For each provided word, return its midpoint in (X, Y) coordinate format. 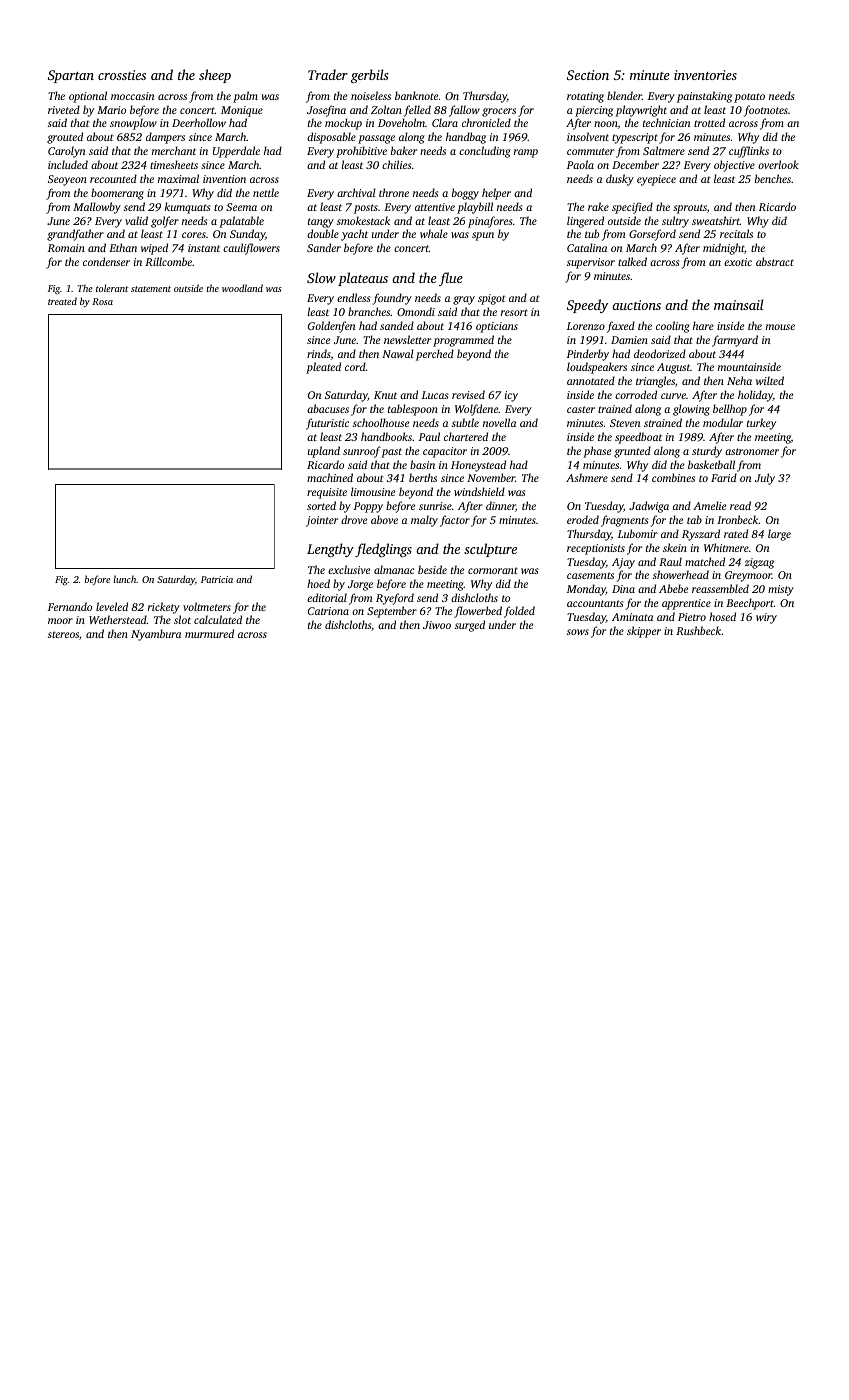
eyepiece (656, 180)
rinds (319, 354)
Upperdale (236, 152)
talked (632, 261)
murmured (209, 633)
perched (435, 355)
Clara (445, 122)
